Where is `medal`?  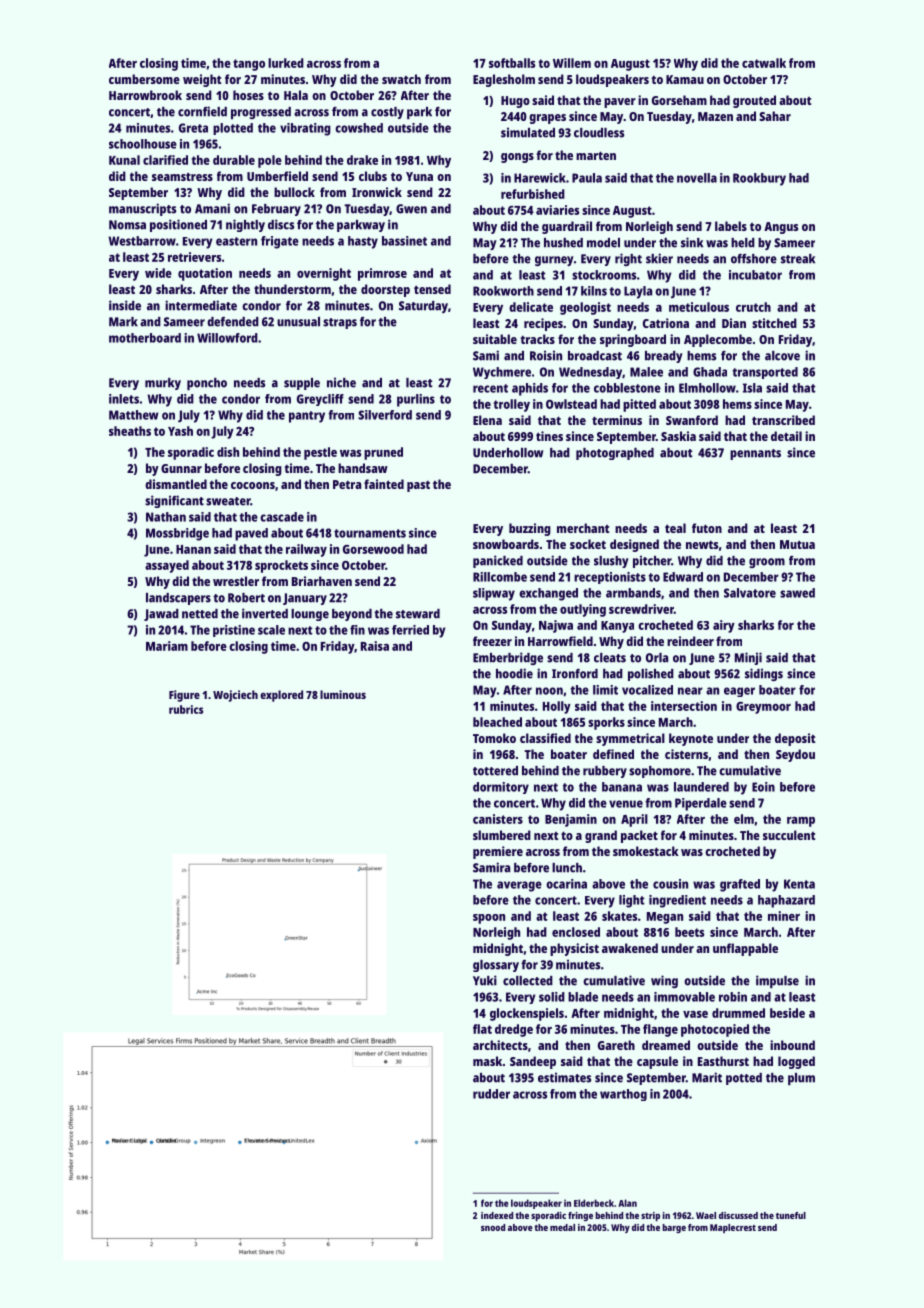 medal is located at coordinates (562, 1227).
